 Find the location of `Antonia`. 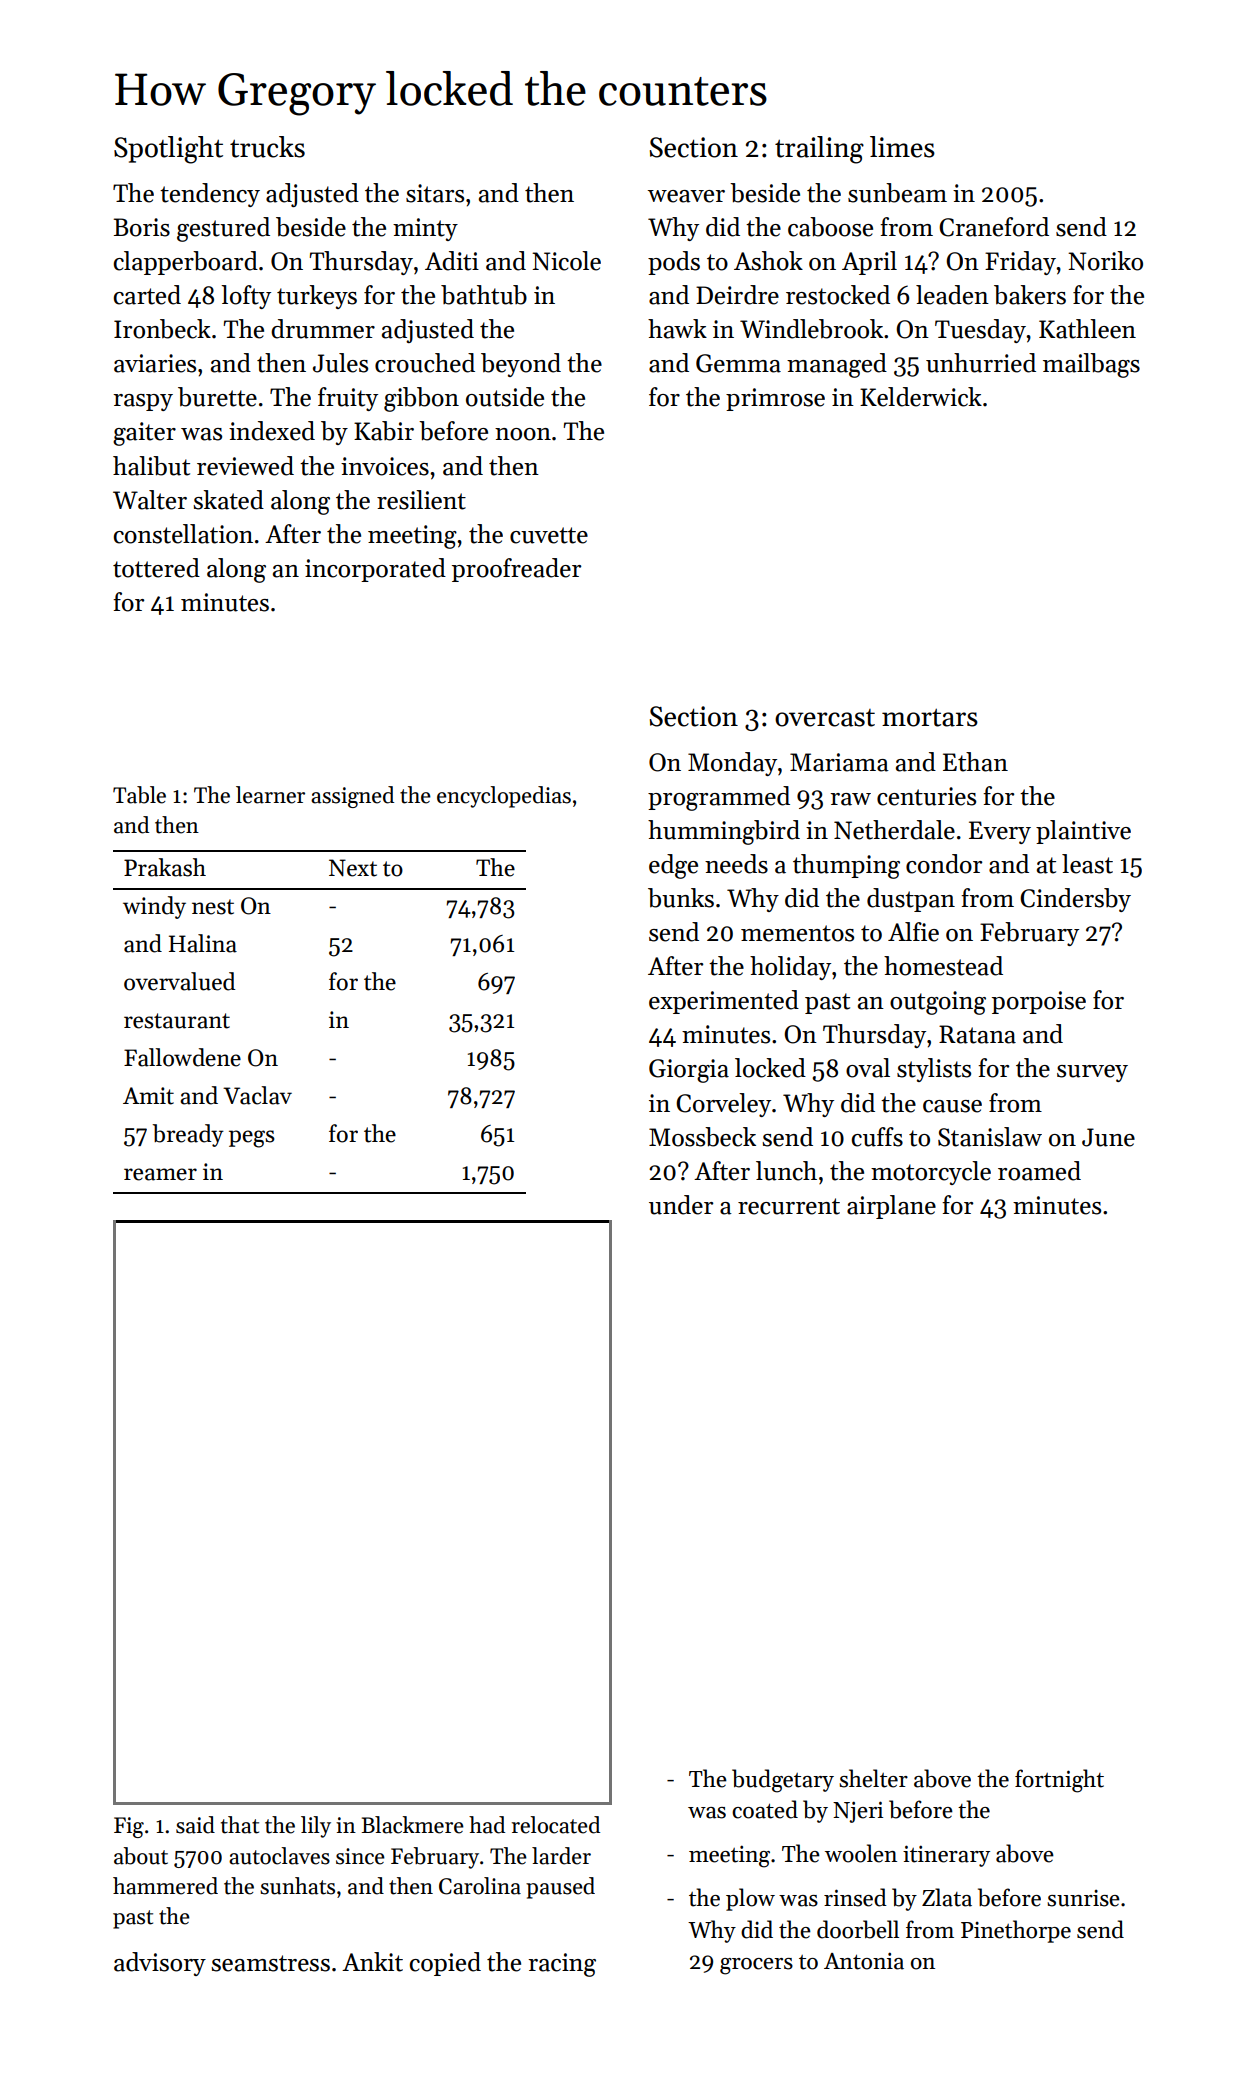

Antonia is located at coordinates (864, 1961).
